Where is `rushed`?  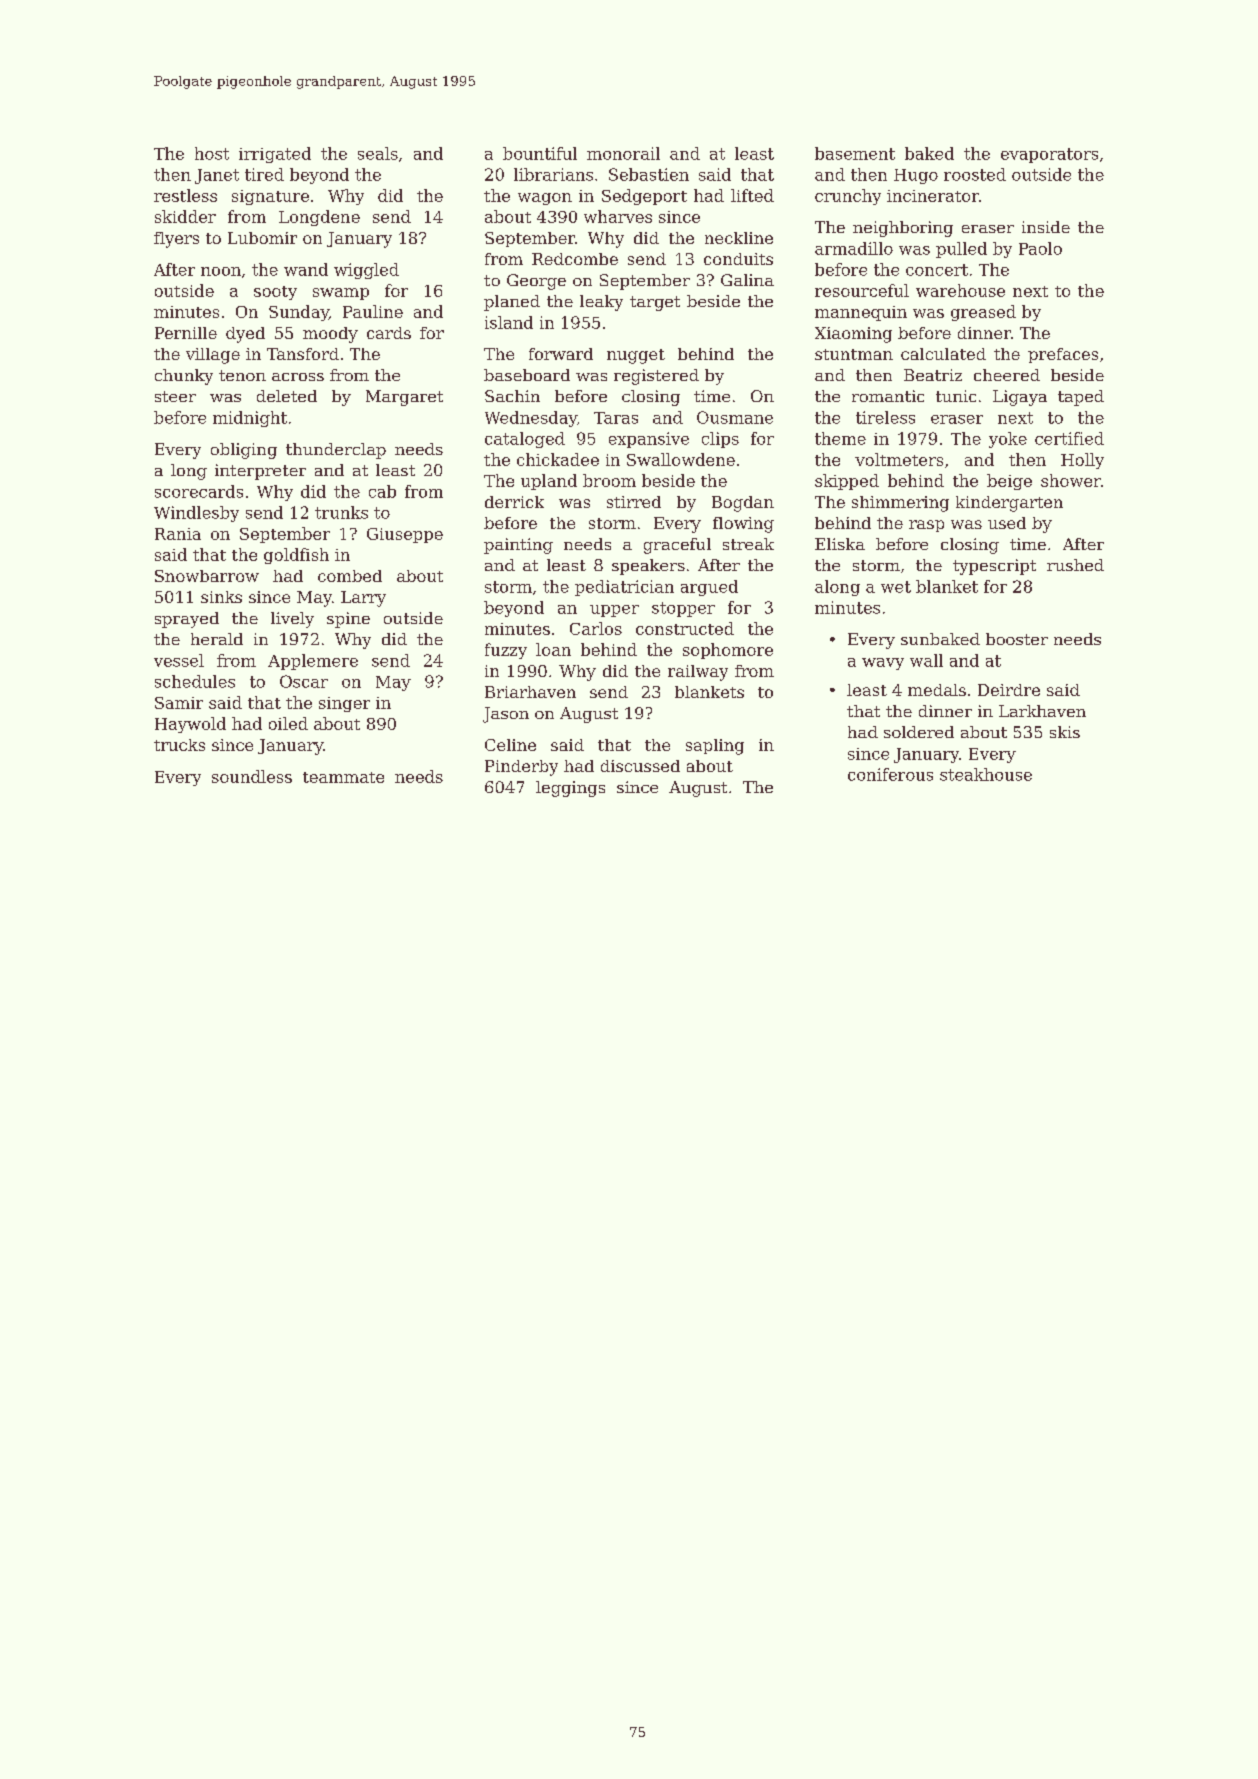 rushed is located at coordinates (1075, 565).
